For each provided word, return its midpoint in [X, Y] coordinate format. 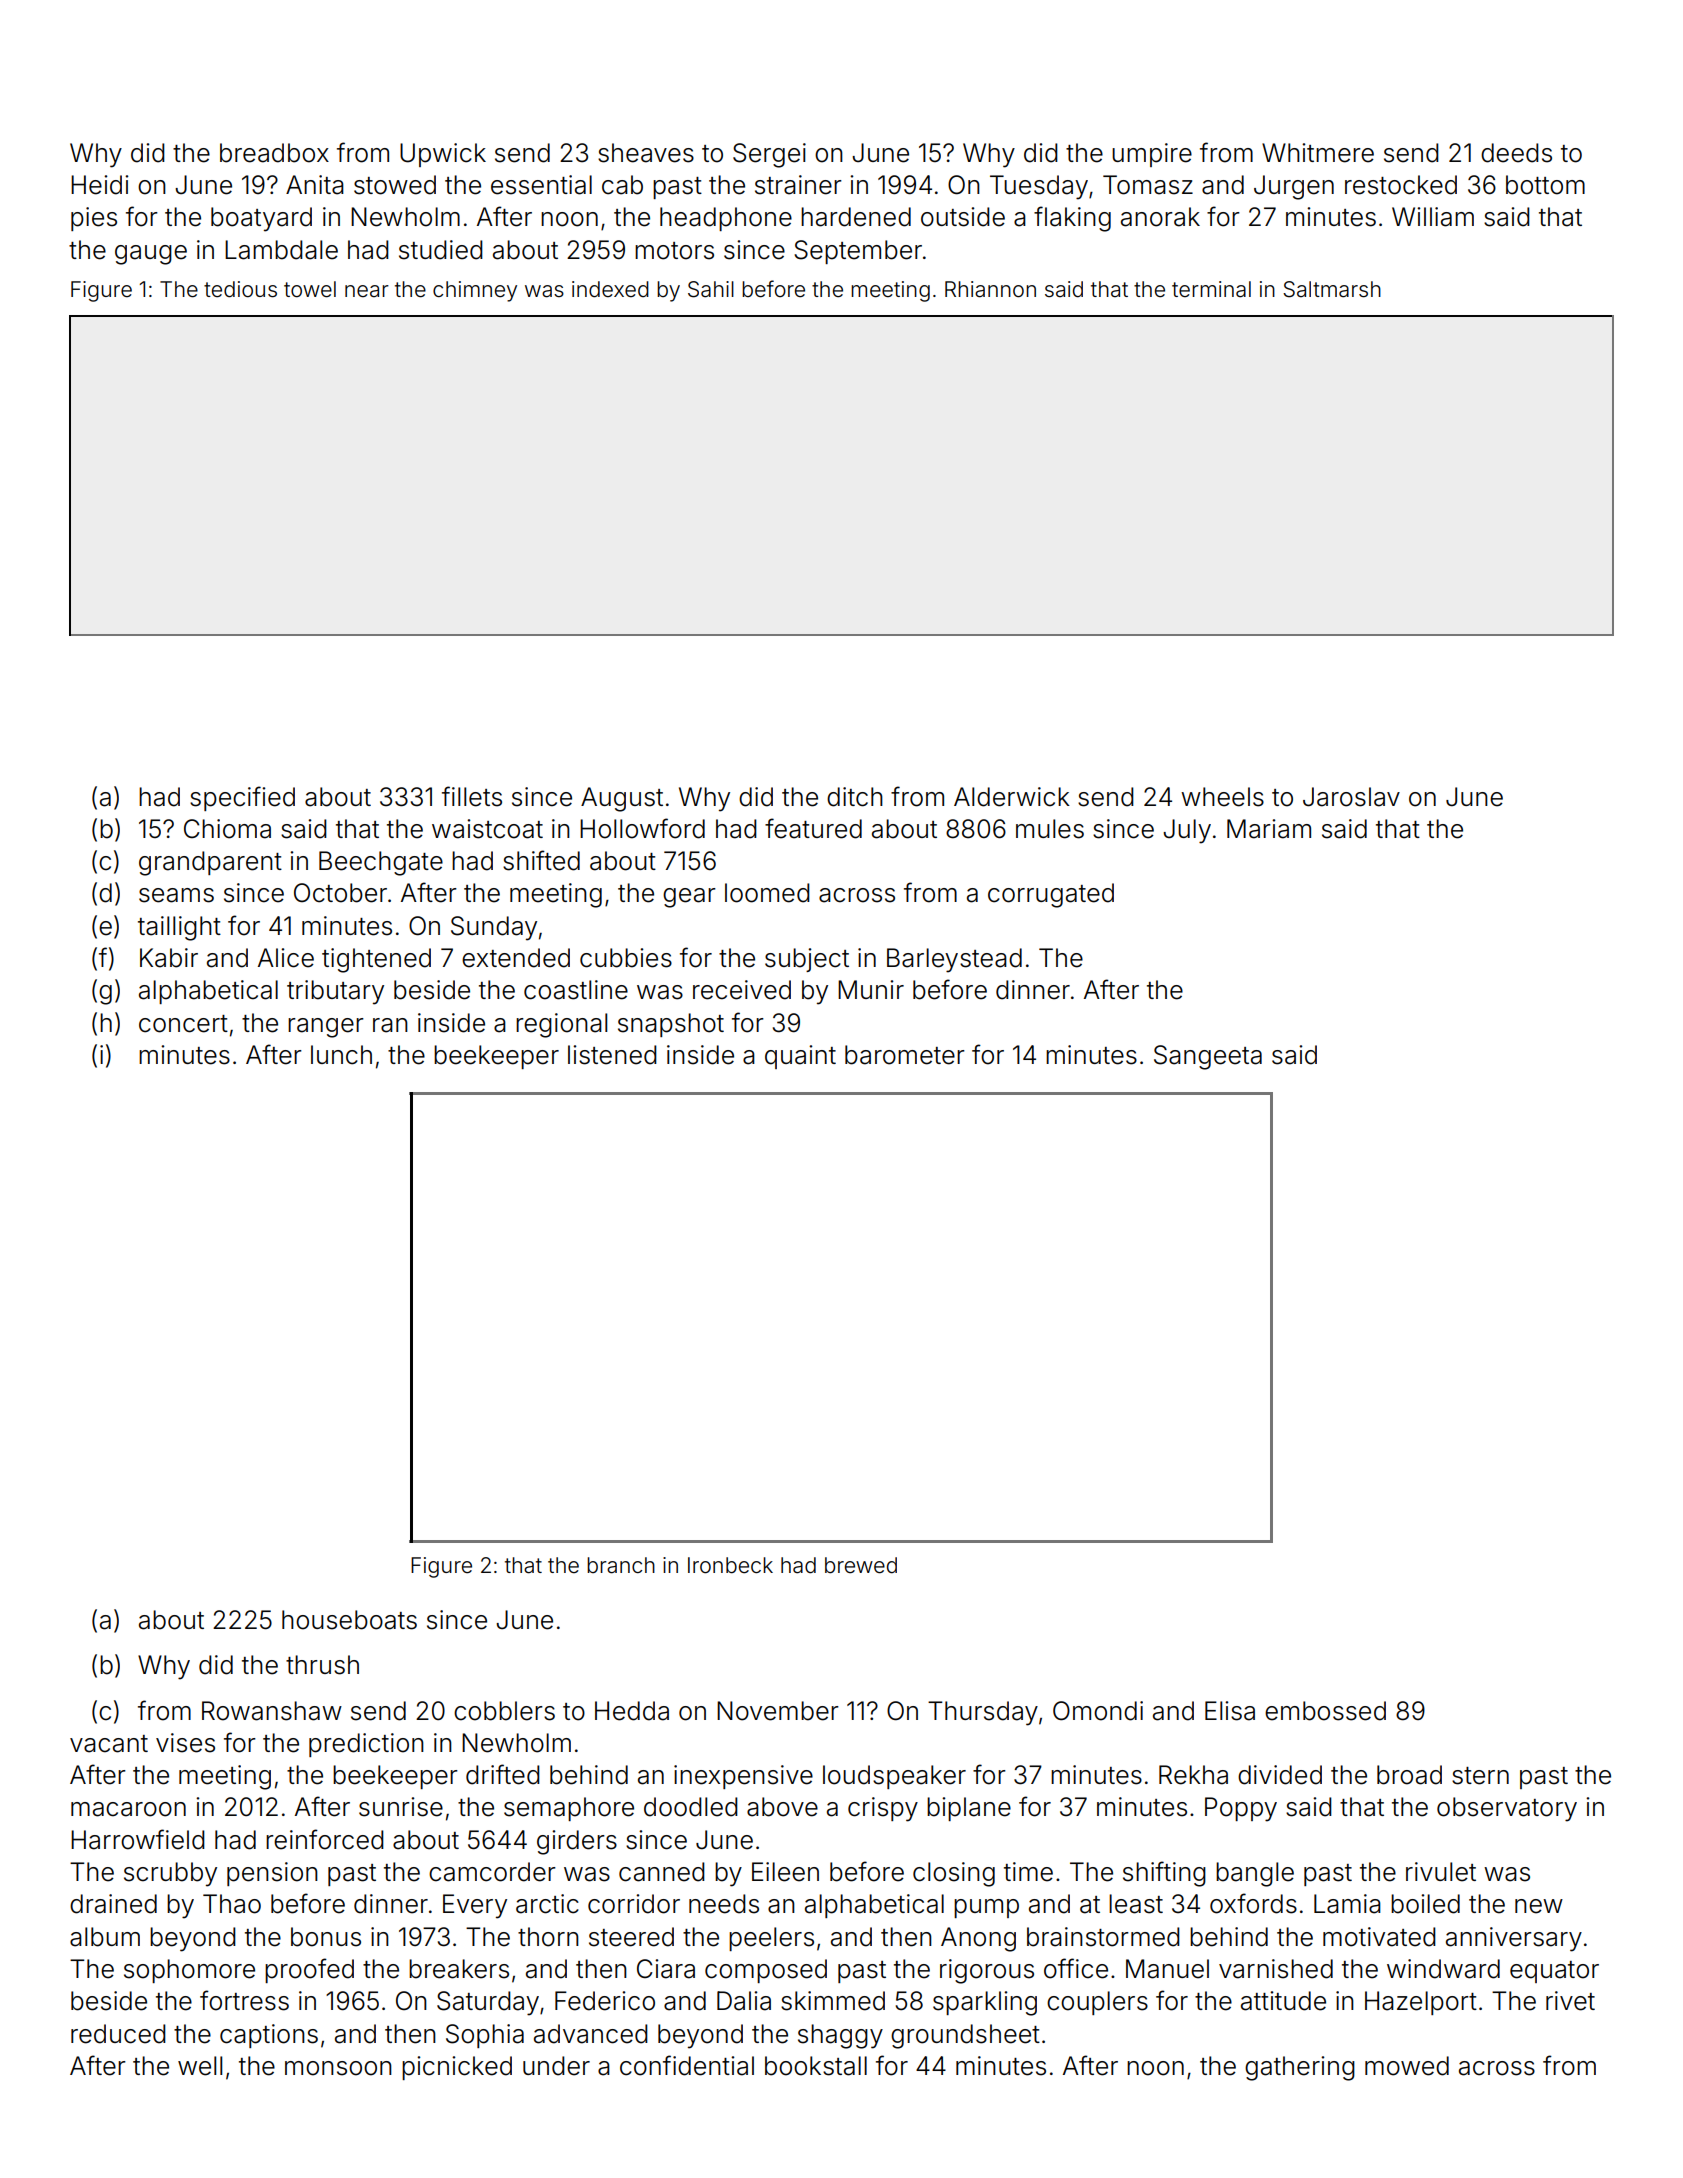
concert [183, 1024]
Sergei [769, 155]
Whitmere [1318, 153]
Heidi [99, 185]
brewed [861, 1565]
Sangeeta [1208, 1057]
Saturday [488, 2003]
